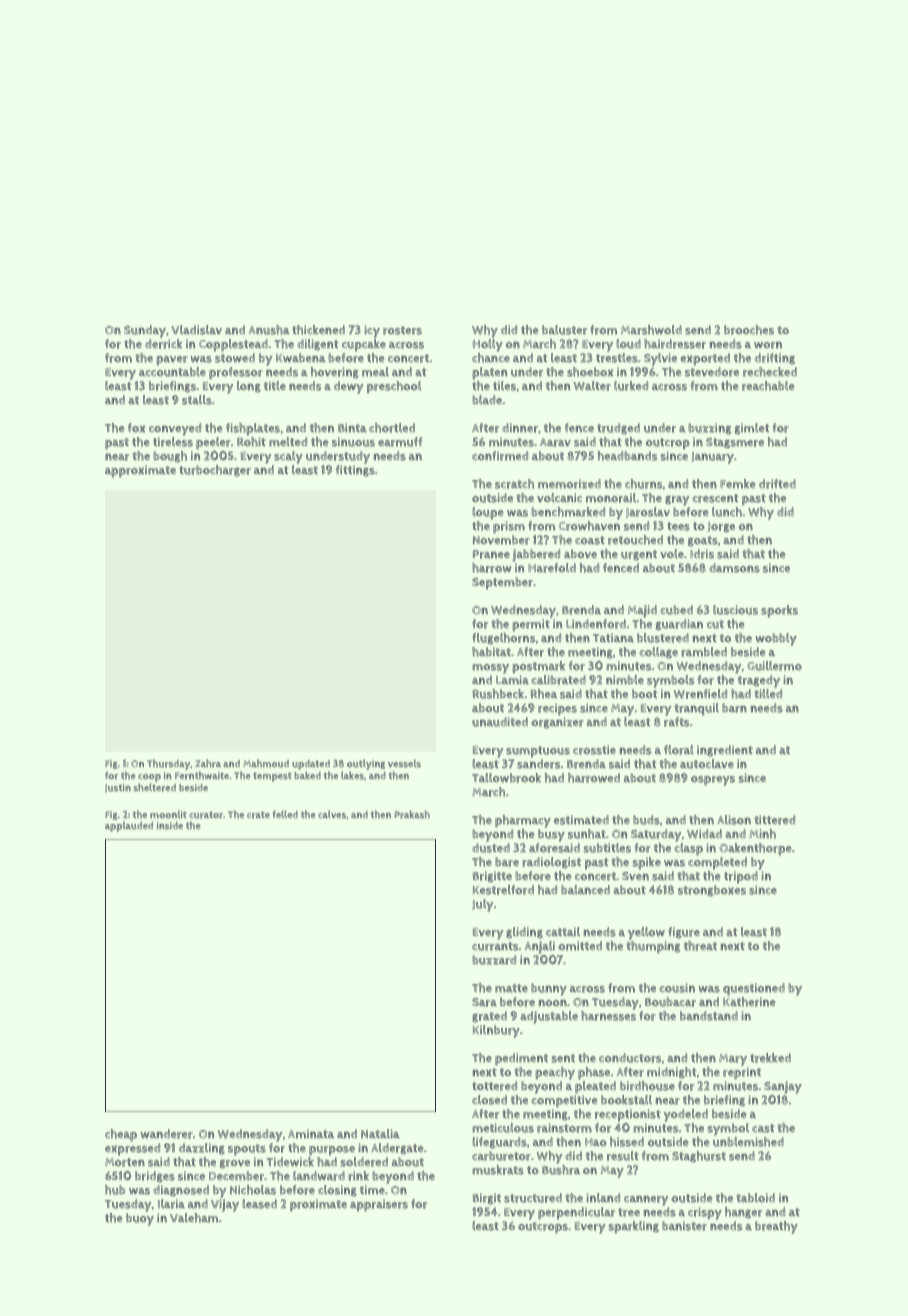 The width and height of the screenshot is (908, 1316). What do you see at coordinates (149, 778) in the screenshot?
I see `coop` at bounding box center [149, 778].
